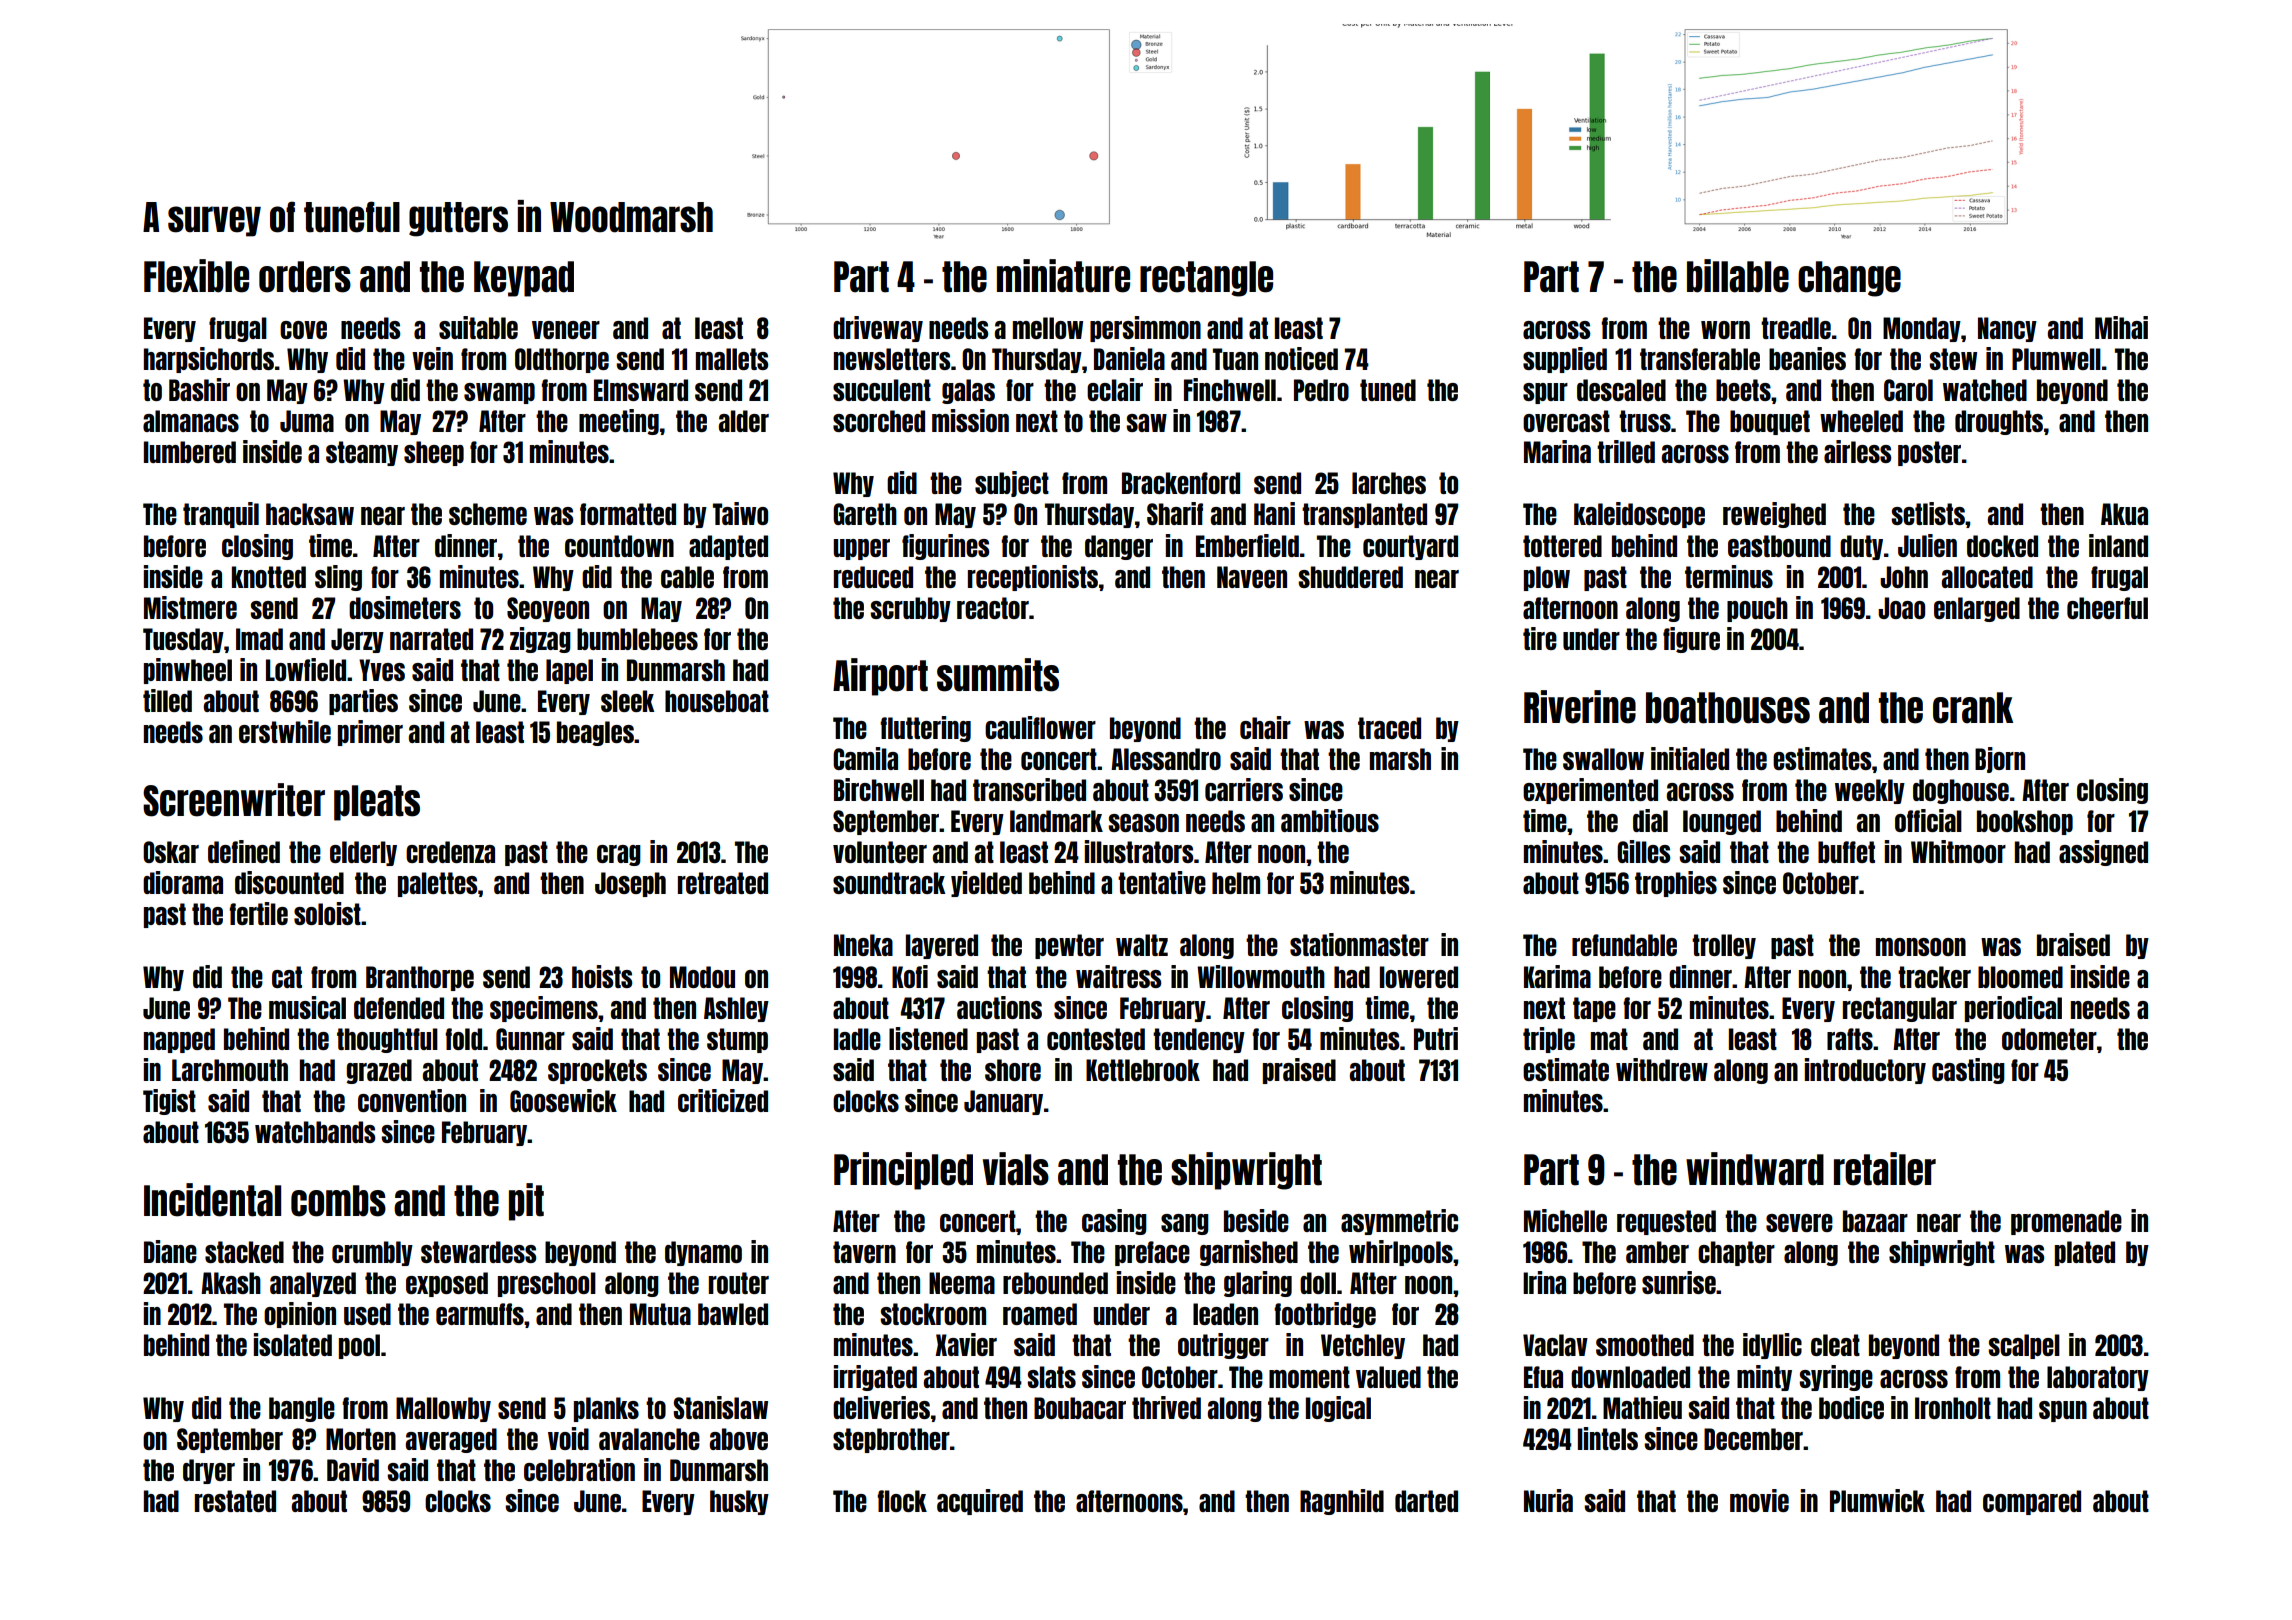 This screenshot has width=2292, height=1620. Describe the element at coordinates (1299, 1071) in the screenshot. I see `praised` at that location.
